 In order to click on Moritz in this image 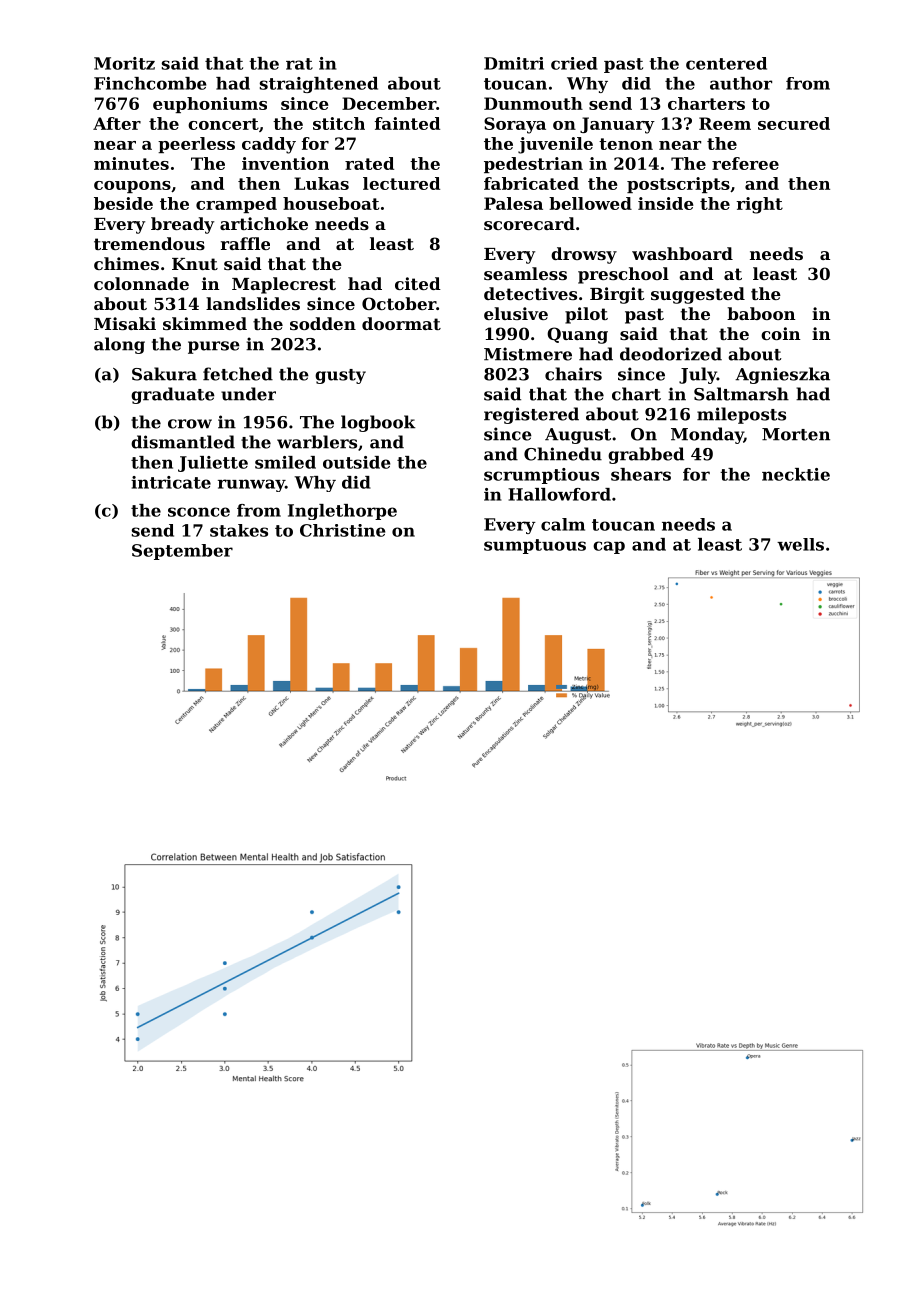, I will do `click(124, 63)`.
